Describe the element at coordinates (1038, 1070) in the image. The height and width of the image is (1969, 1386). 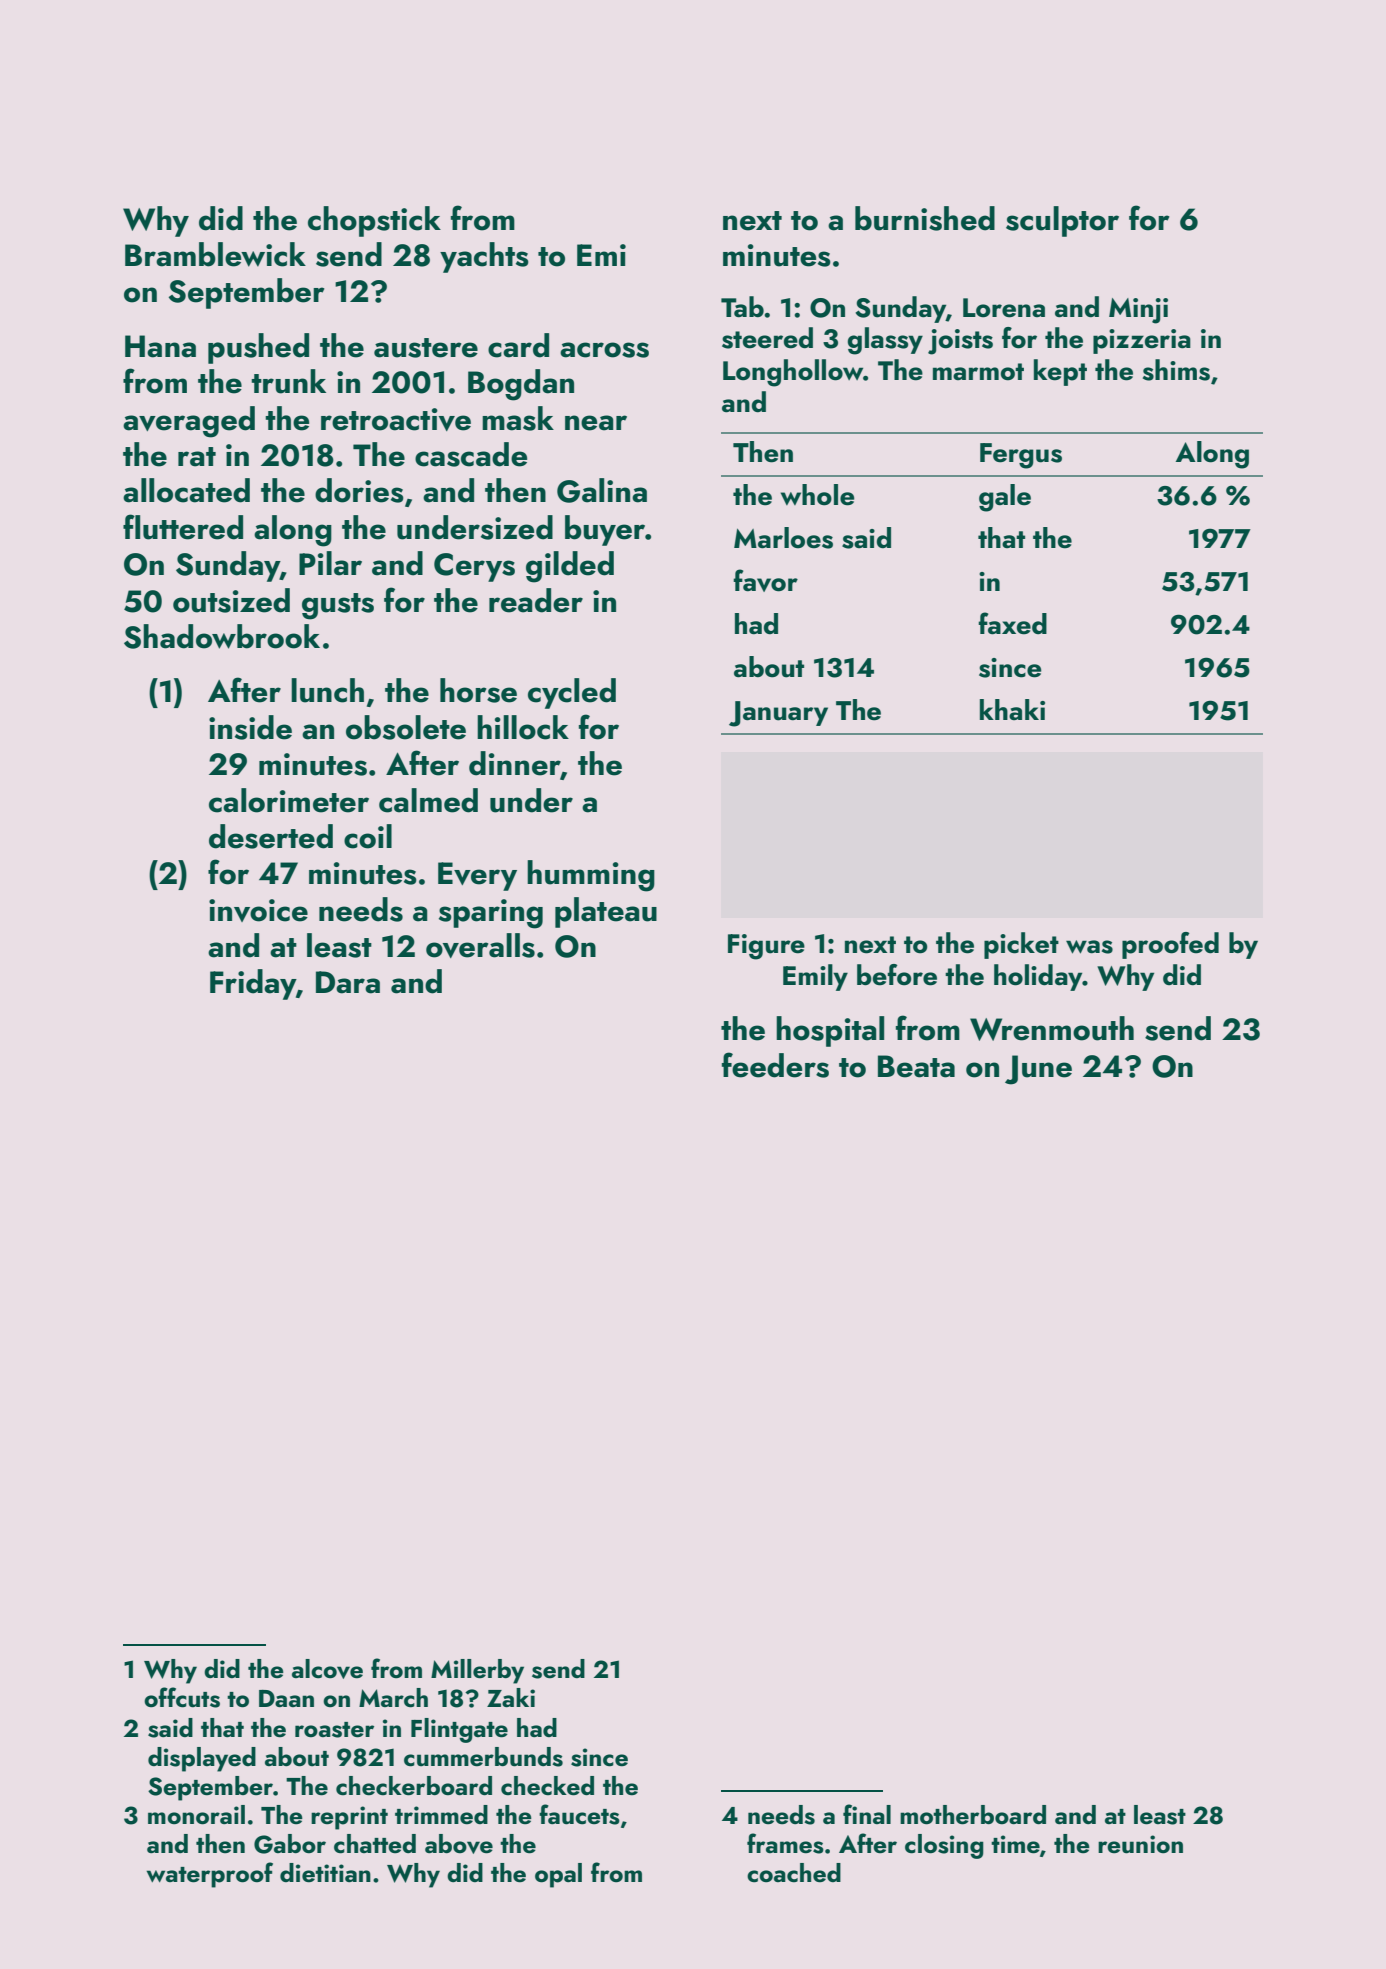
I see `June` at that location.
